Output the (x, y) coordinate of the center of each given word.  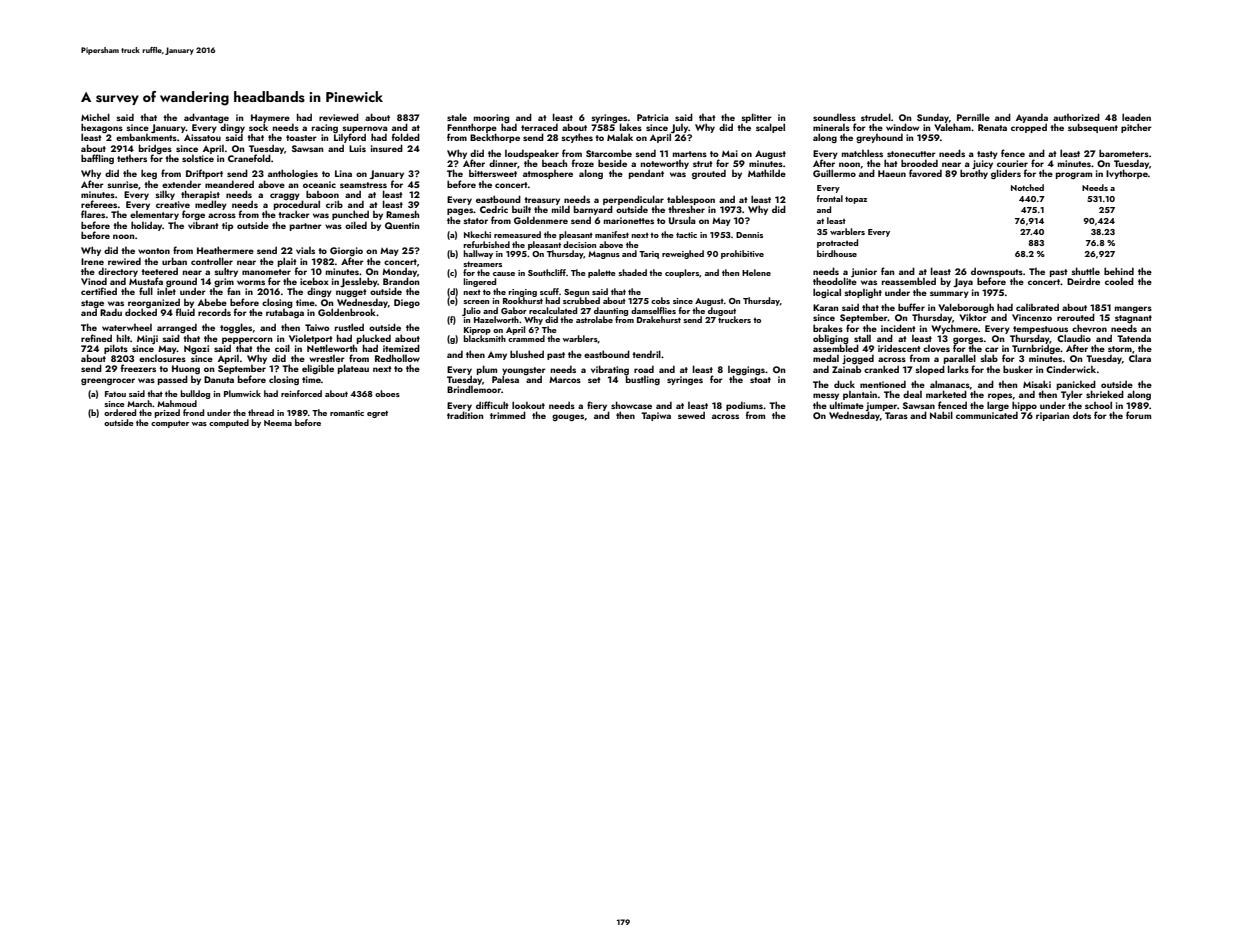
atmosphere (548, 174)
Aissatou (202, 137)
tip (227, 226)
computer (170, 424)
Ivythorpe (1127, 174)
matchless (862, 153)
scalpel (770, 128)
